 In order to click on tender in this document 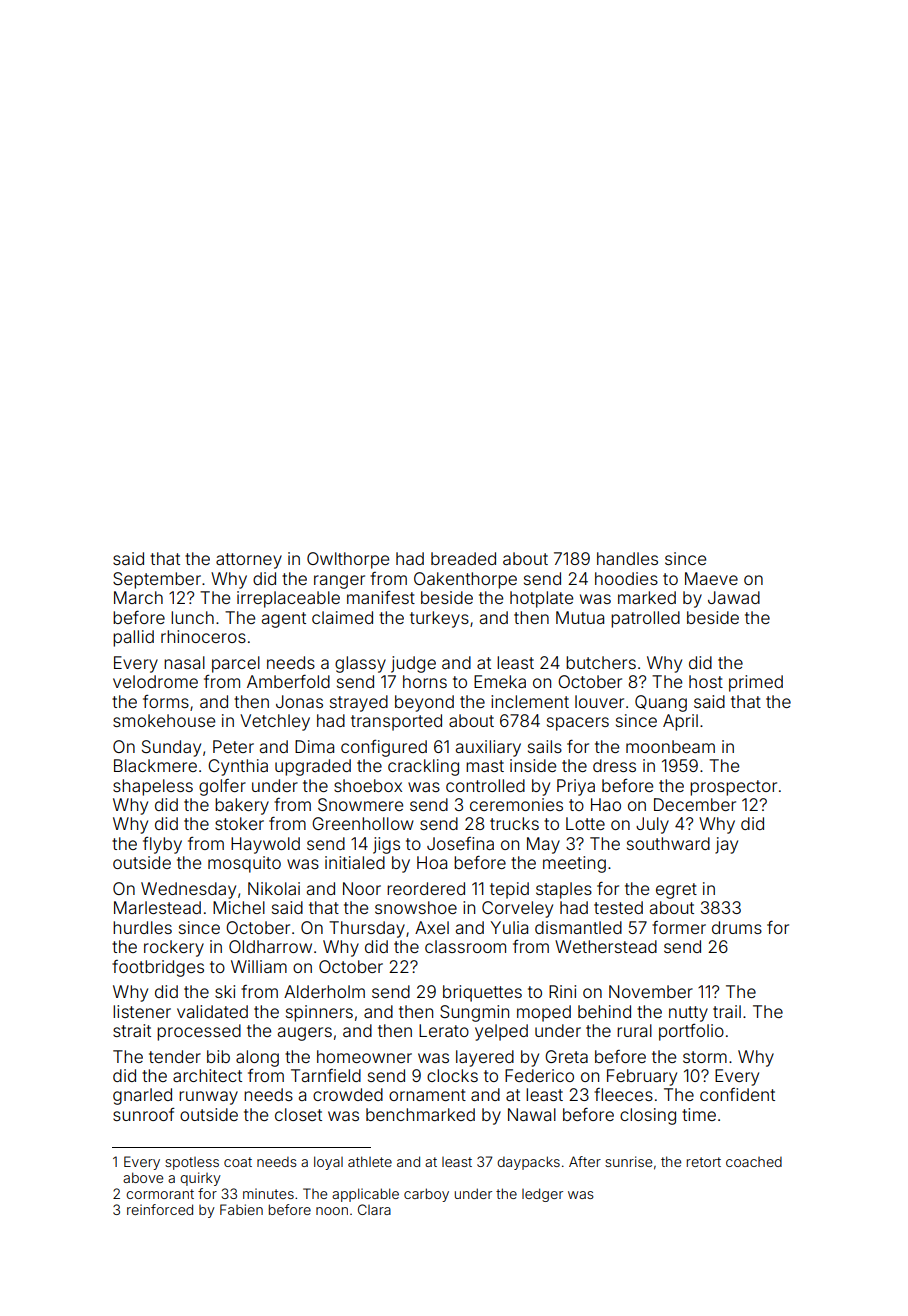, I will do `click(175, 1056)`.
